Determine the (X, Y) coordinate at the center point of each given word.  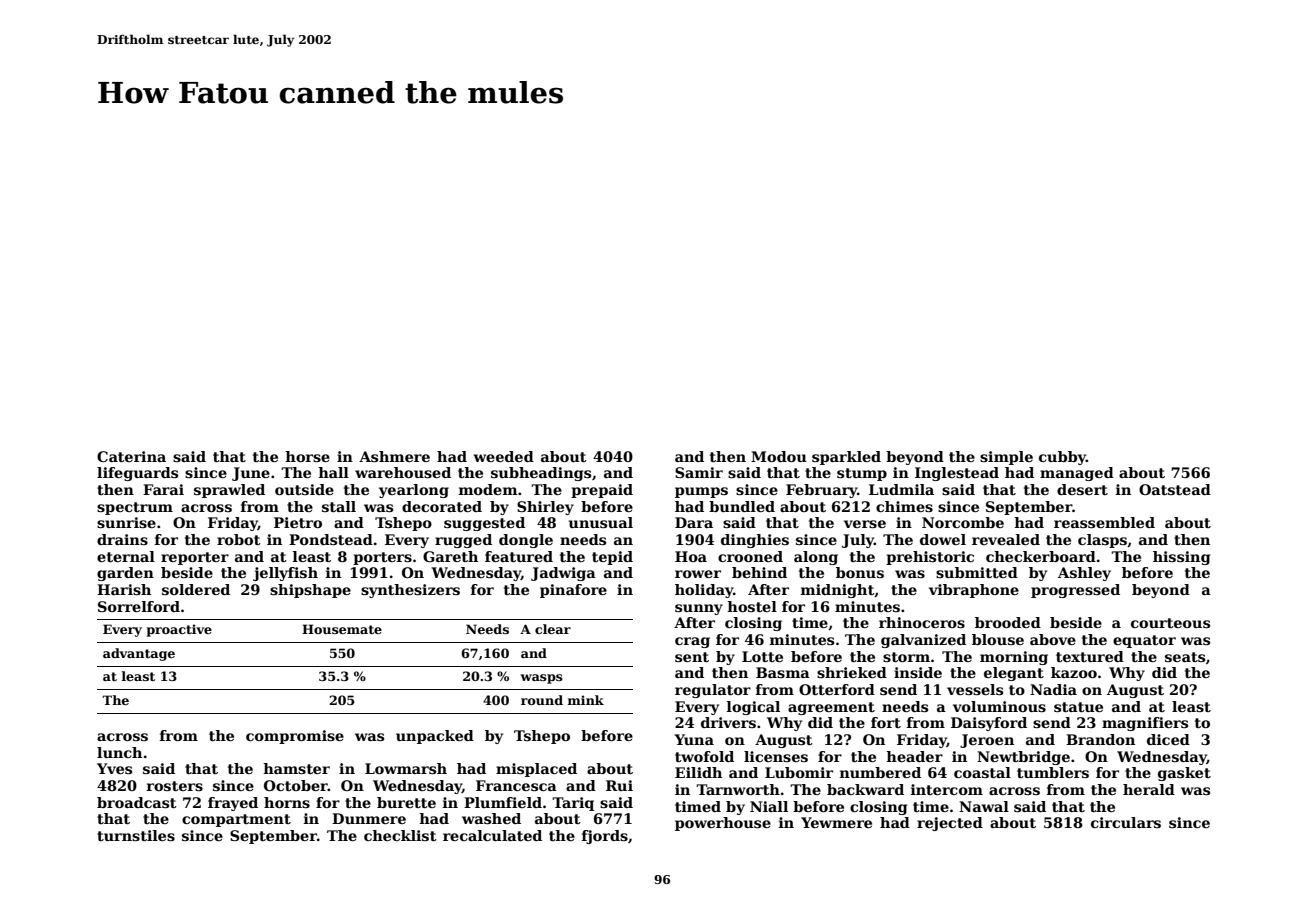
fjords (605, 837)
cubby (1062, 458)
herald (1149, 789)
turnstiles (136, 835)
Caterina (131, 456)
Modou (779, 456)
